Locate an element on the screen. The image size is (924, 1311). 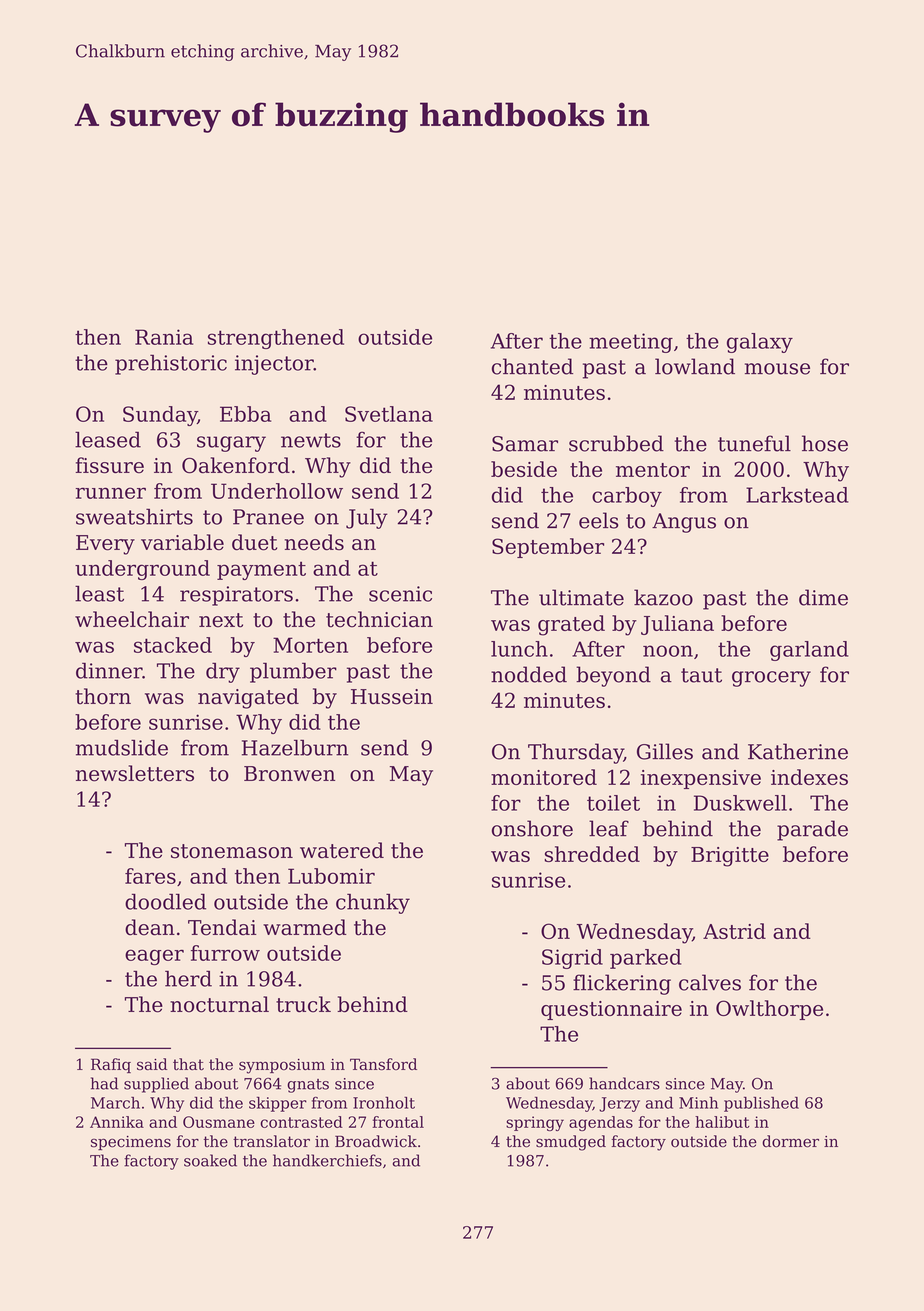
lowland is located at coordinates (695, 366).
